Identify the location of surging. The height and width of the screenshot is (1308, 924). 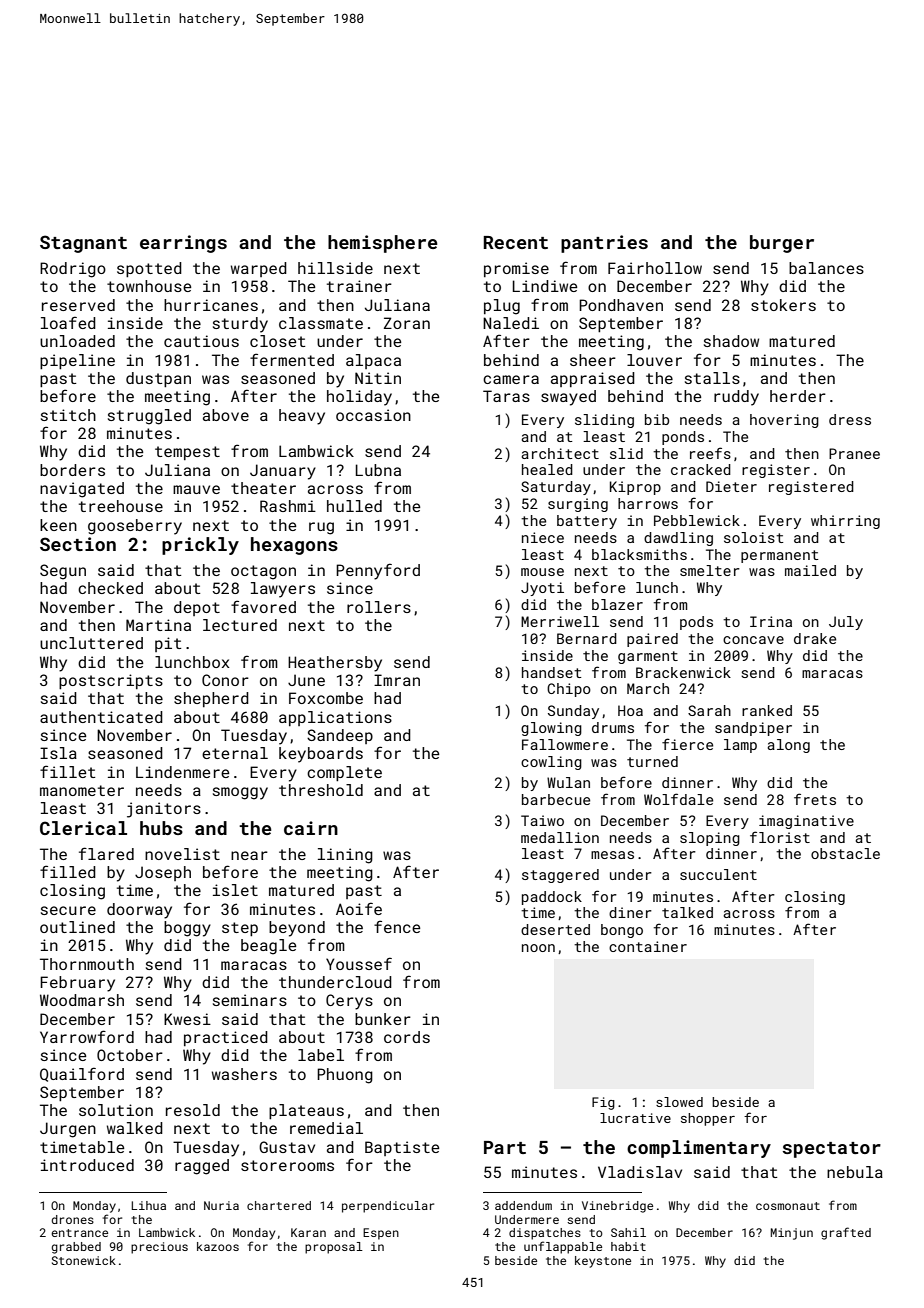
(578, 505).
